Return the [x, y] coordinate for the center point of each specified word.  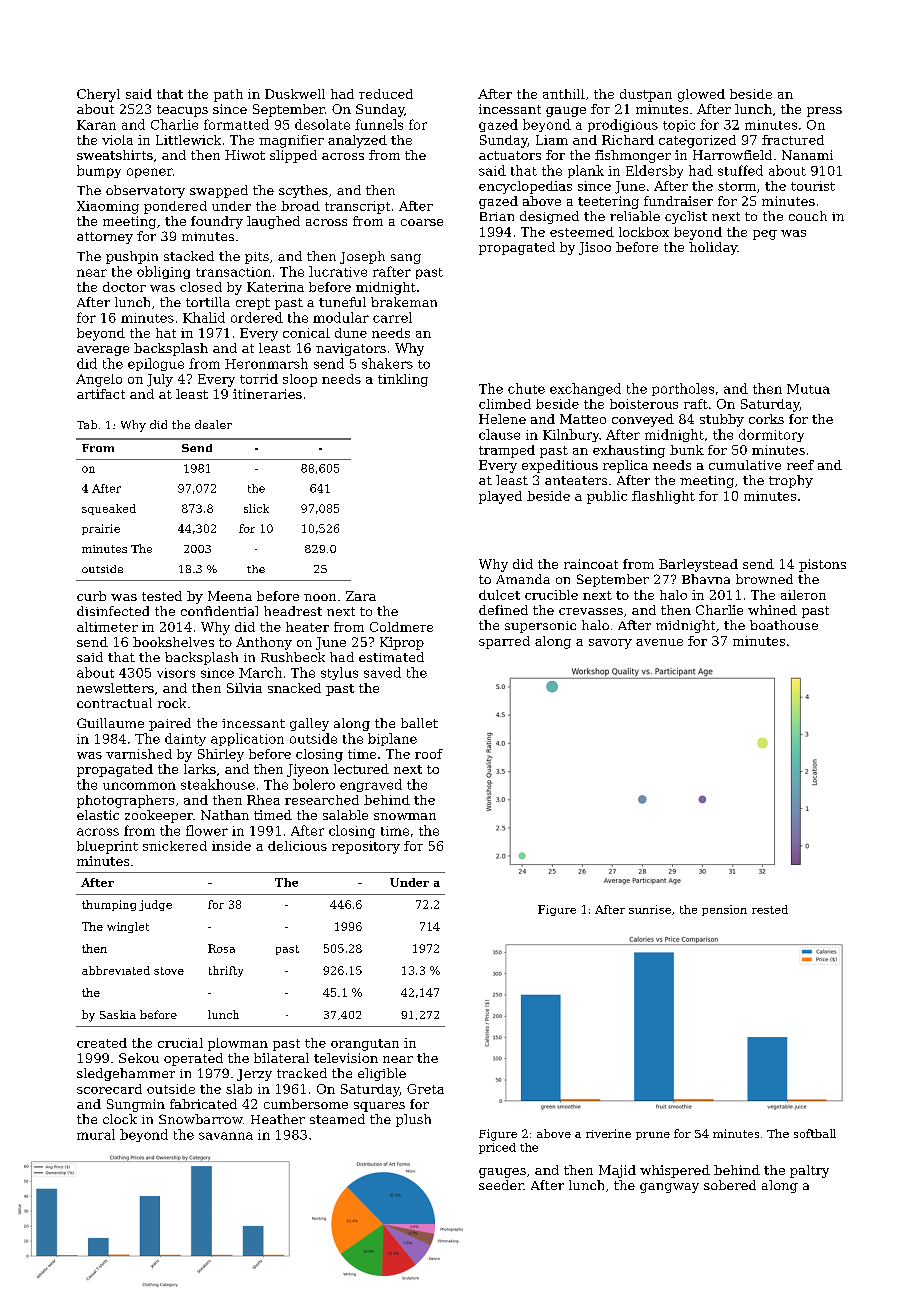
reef [800, 465]
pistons [822, 565]
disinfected [113, 611]
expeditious [560, 466]
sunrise [650, 909]
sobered [730, 1185]
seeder [501, 1185]
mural [96, 1134]
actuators [510, 155]
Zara [361, 596]
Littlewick [188, 140]
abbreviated [116, 970]
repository [366, 847]
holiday [713, 248]
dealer [213, 424]
